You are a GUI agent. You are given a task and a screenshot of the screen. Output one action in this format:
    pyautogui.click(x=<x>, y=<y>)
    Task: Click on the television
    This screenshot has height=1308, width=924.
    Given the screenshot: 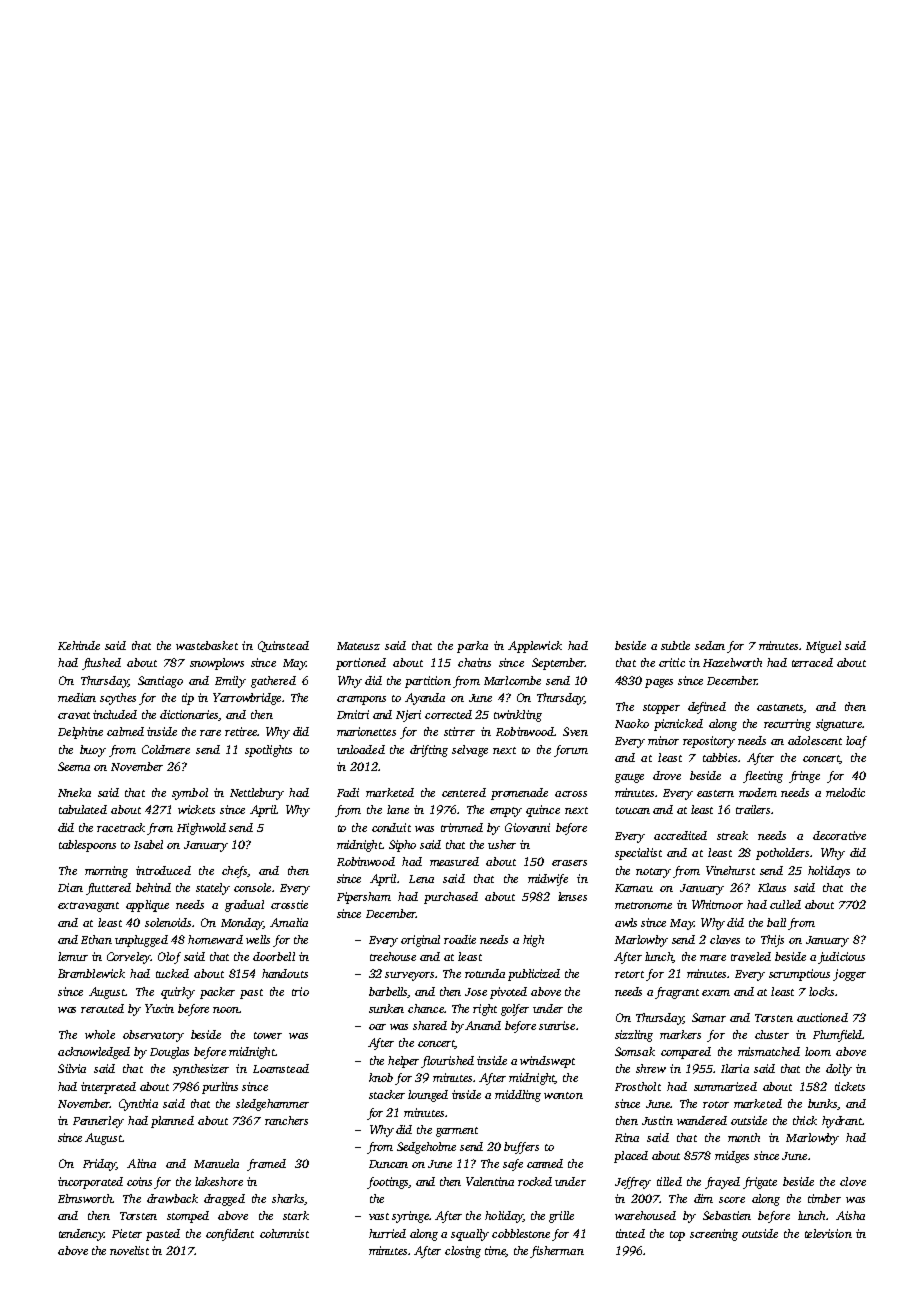 What is the action you would take?
    pyautogui.click(x=828, y=1233)
